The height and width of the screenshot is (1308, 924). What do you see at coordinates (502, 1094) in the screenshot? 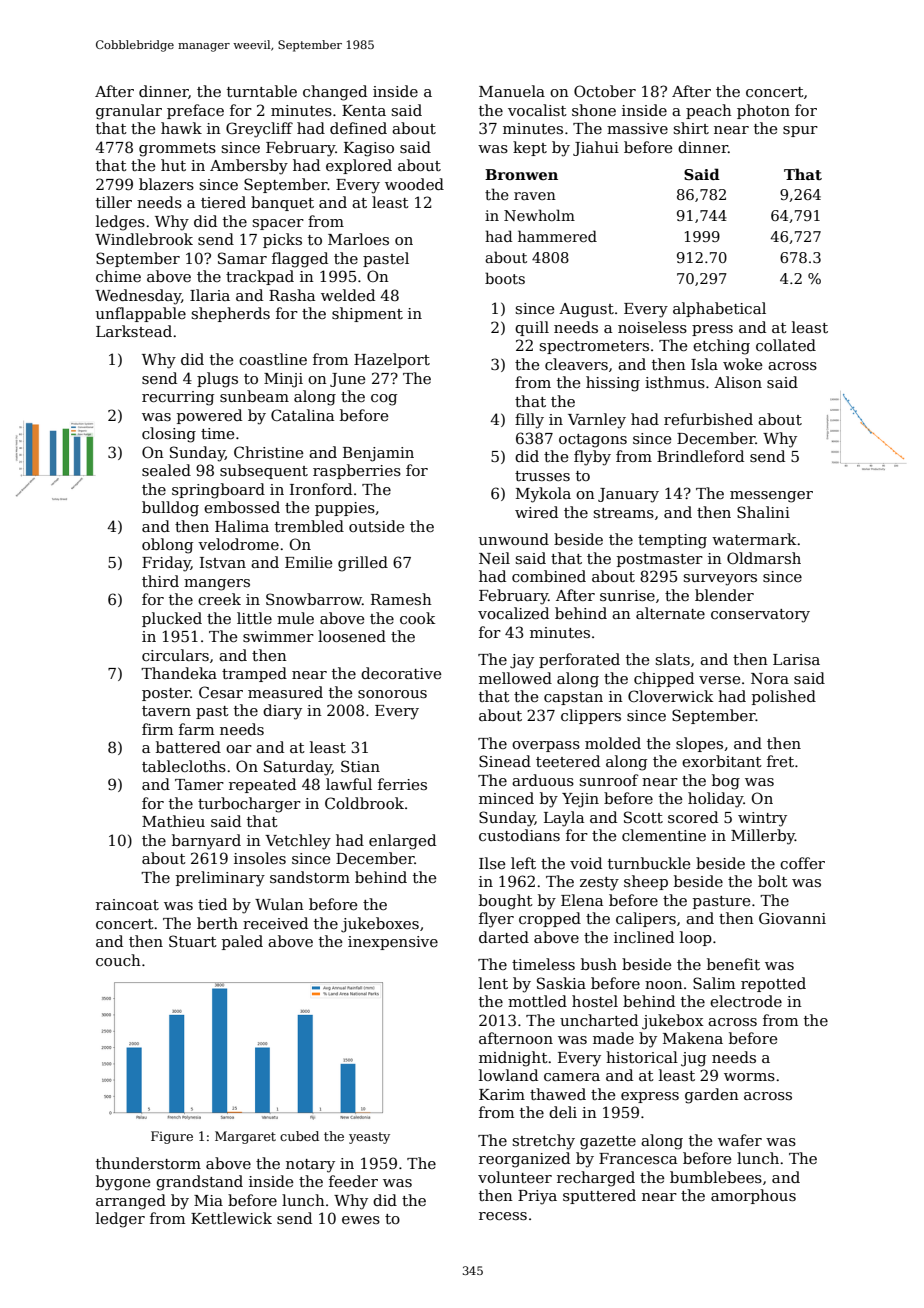
I see `Karim` at bounding box center [502, 1094].
